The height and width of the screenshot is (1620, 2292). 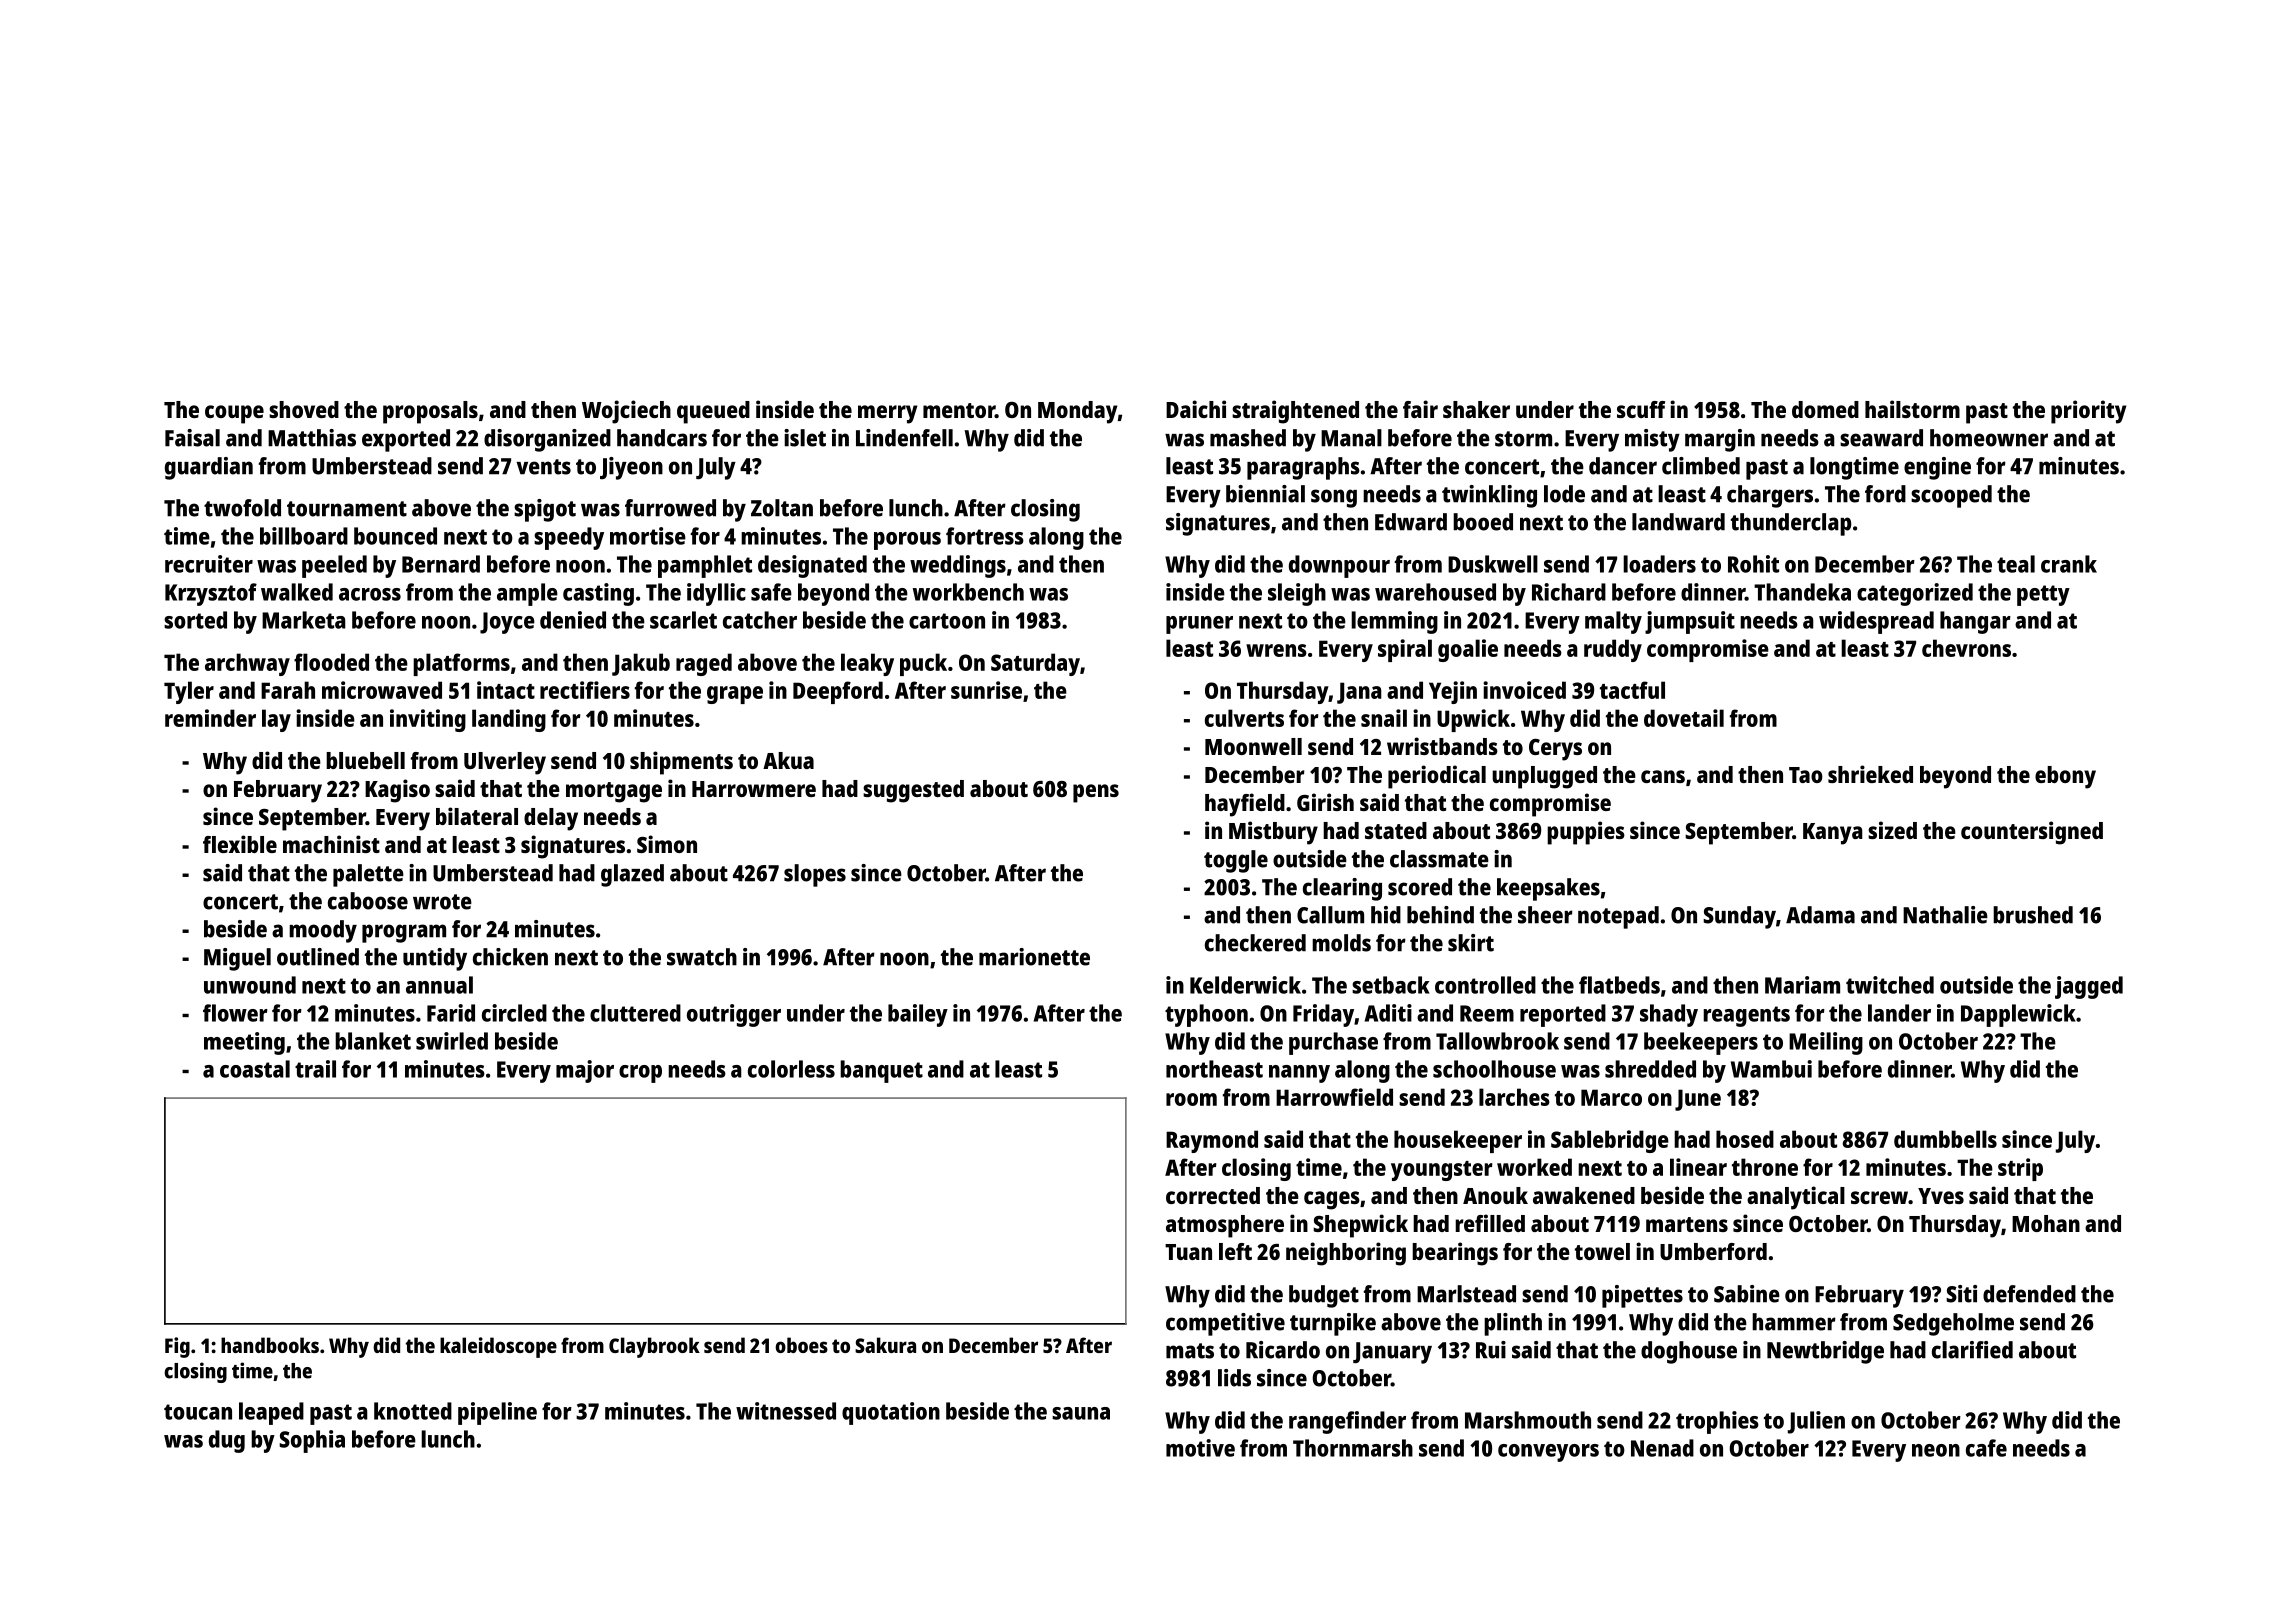 I want to click on typhoon, so click(x=1206, y=1015).
